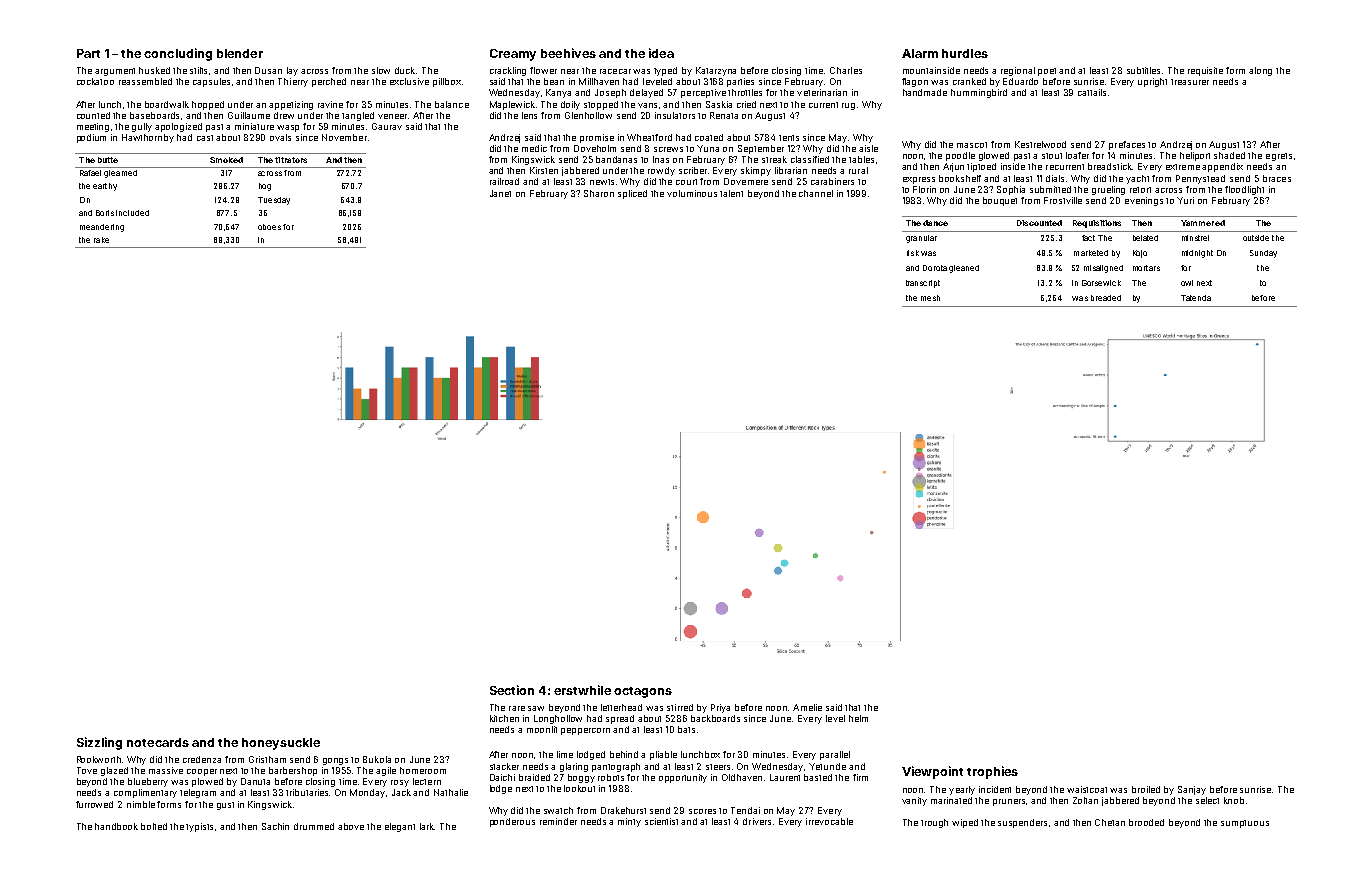  I want to click on Kanya, so click(558, 93).
